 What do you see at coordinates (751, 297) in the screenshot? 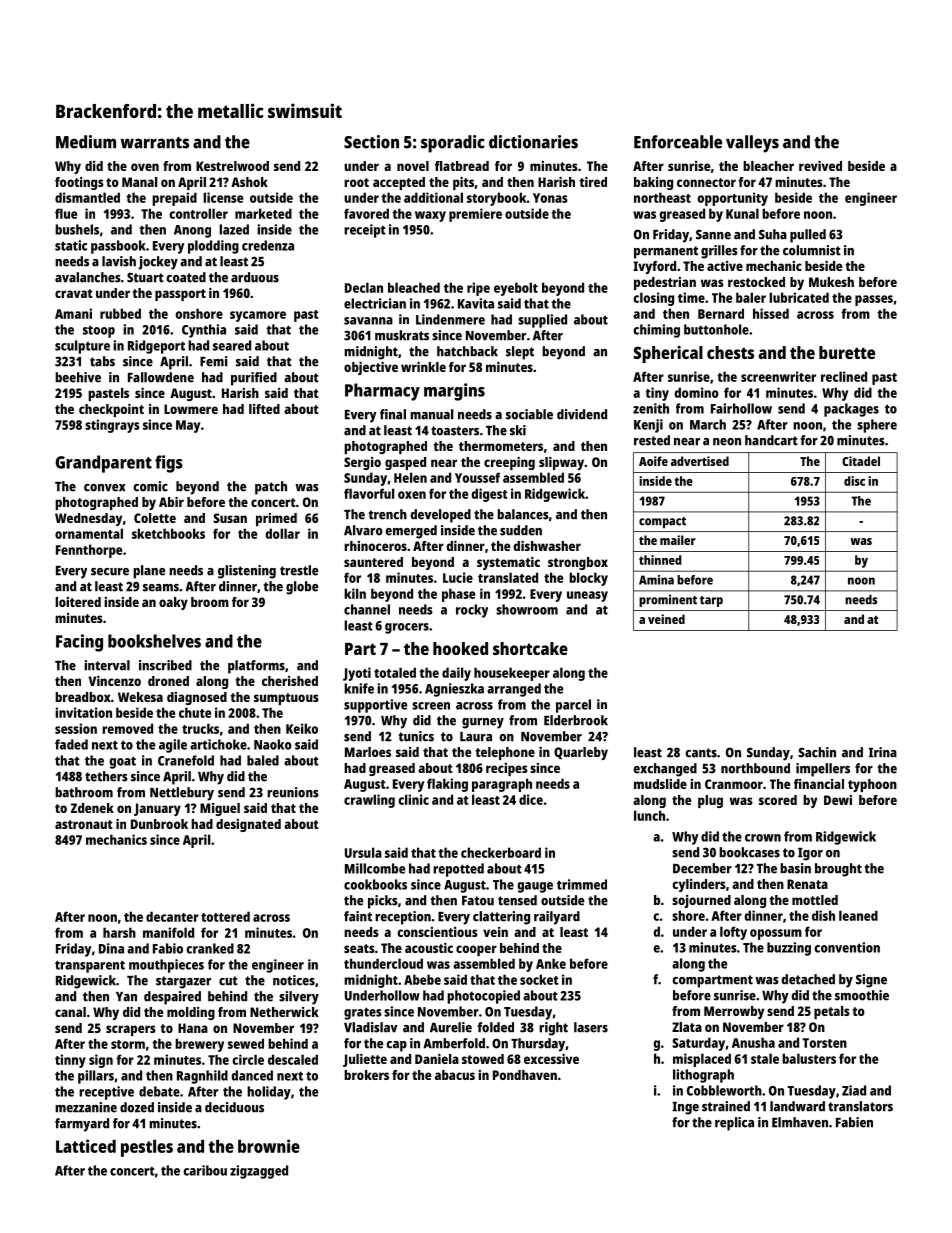
I see `baler` at bounding box center [751, 297].
